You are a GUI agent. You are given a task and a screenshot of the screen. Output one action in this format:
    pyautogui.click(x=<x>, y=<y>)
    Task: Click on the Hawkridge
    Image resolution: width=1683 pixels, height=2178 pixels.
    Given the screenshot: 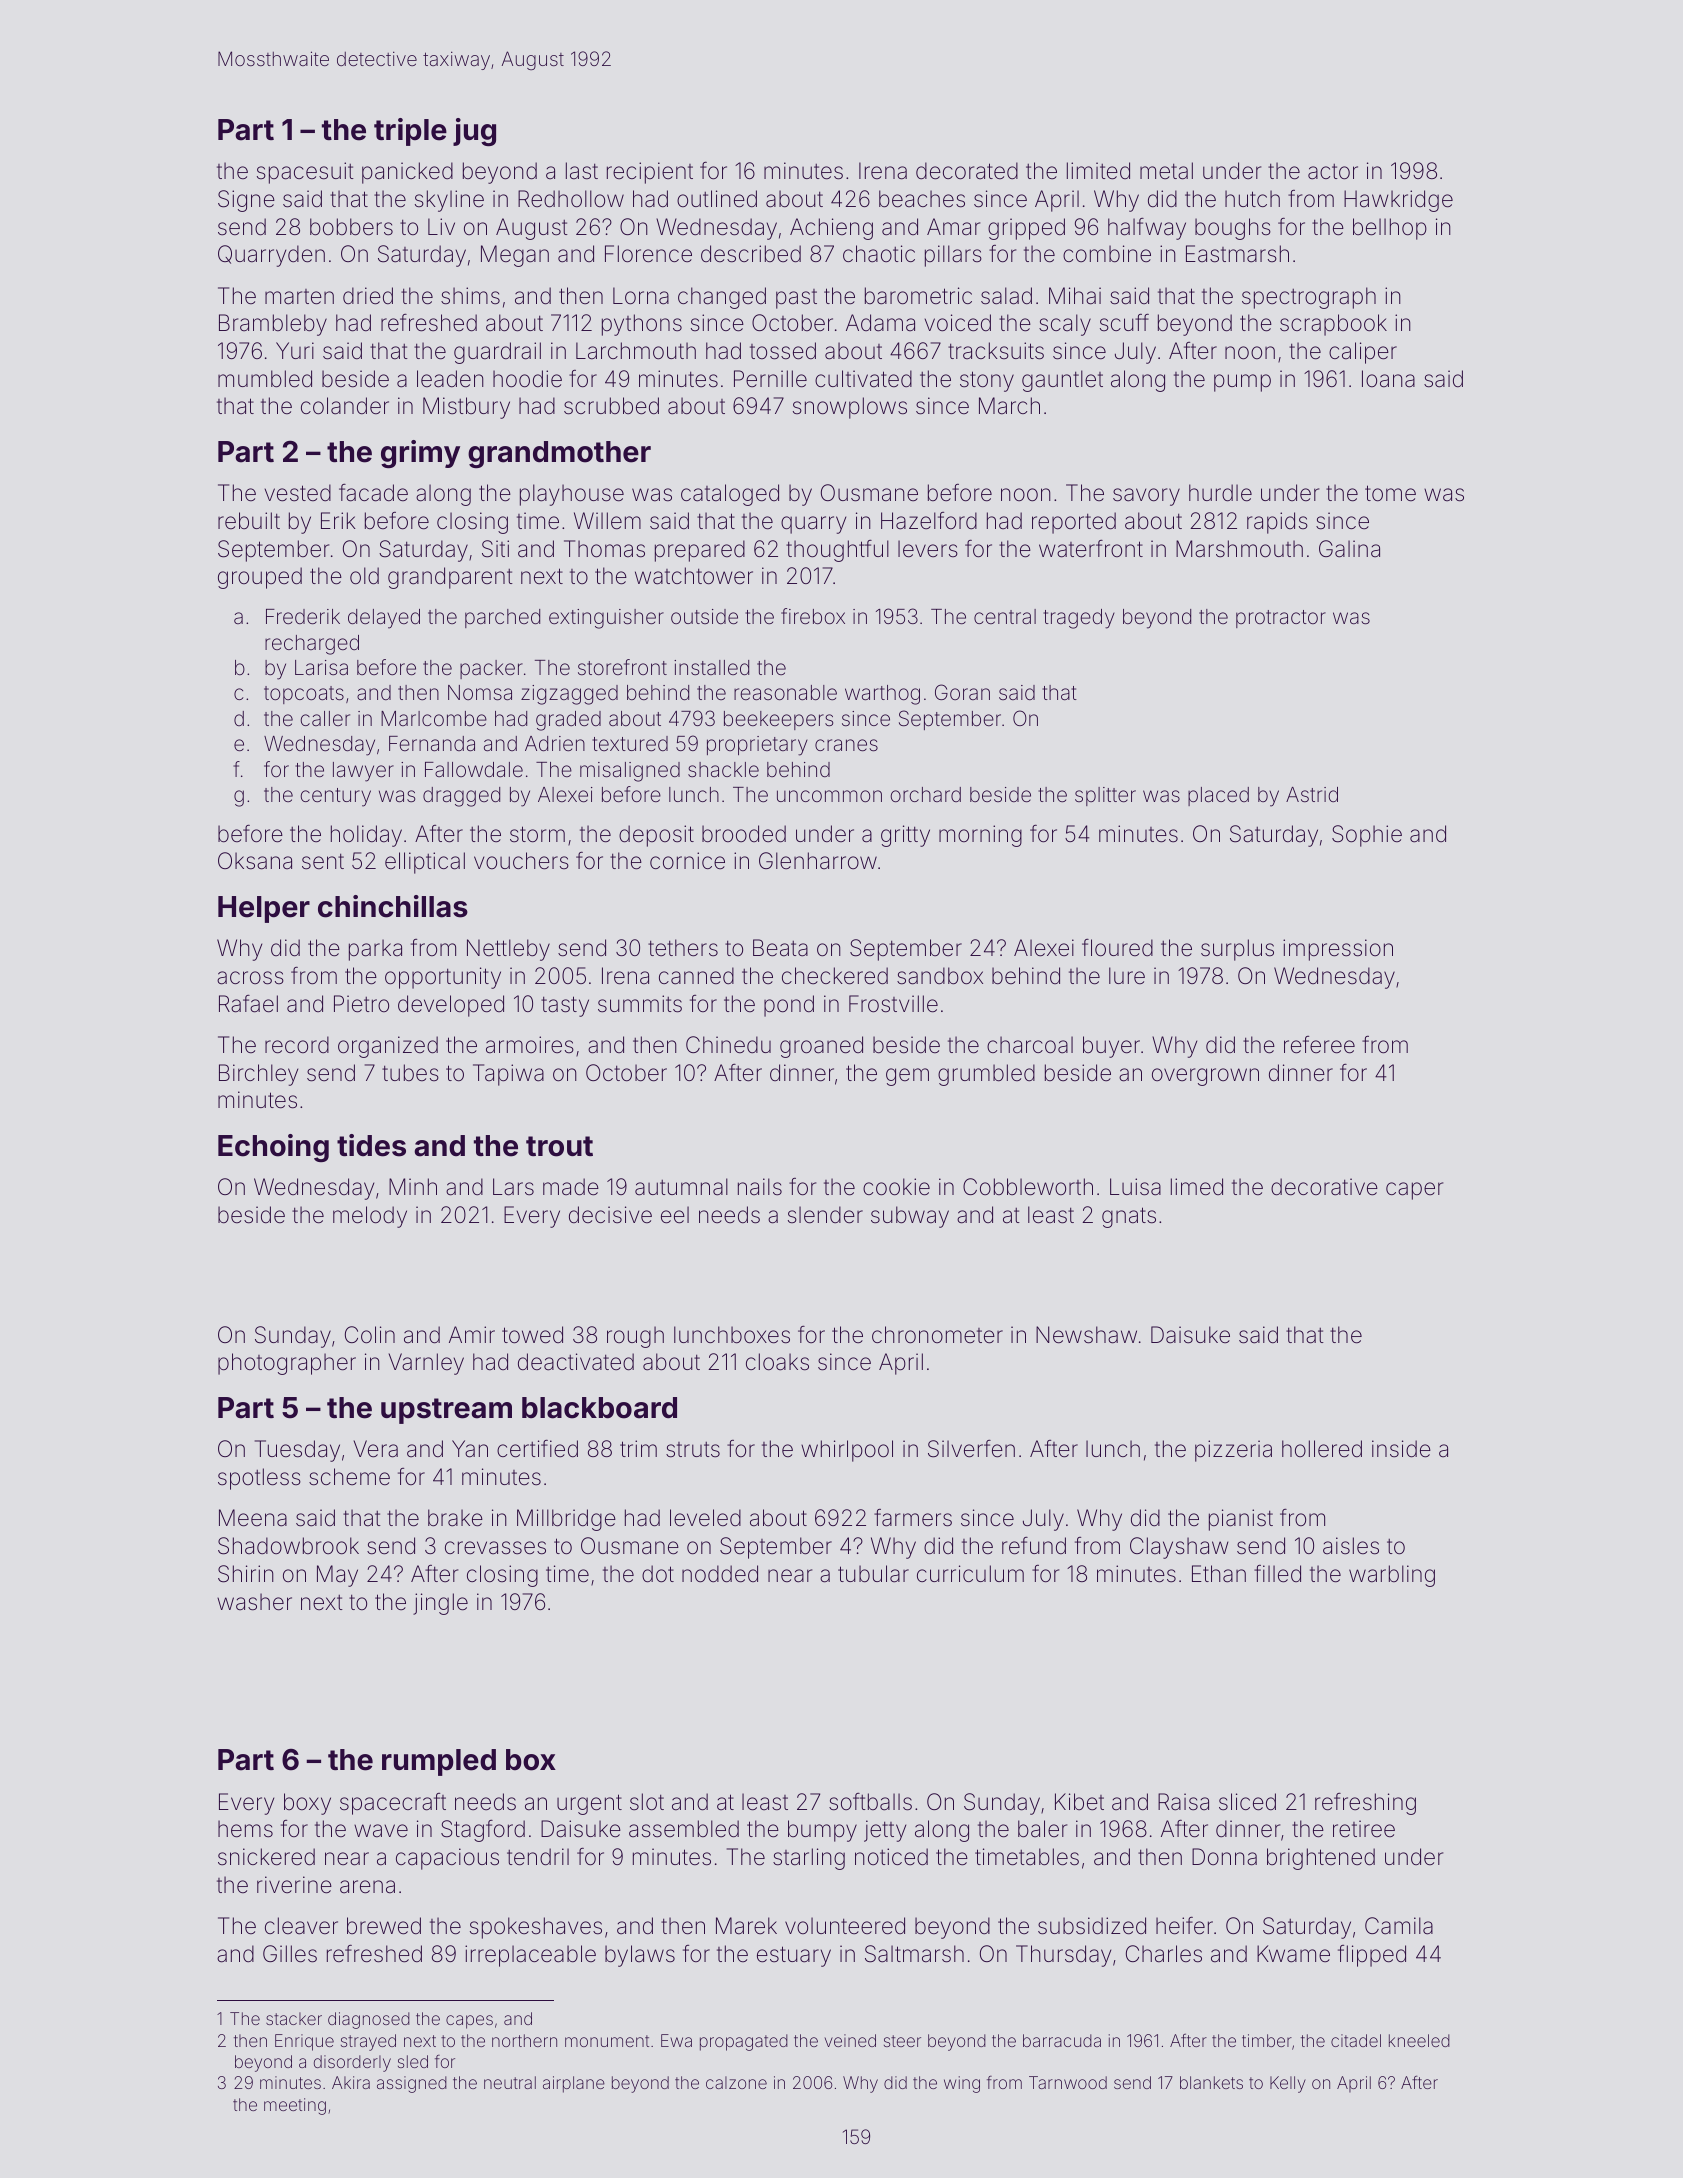 What is the action you would take?
    pyautogui.click(x=1398, y=201)
